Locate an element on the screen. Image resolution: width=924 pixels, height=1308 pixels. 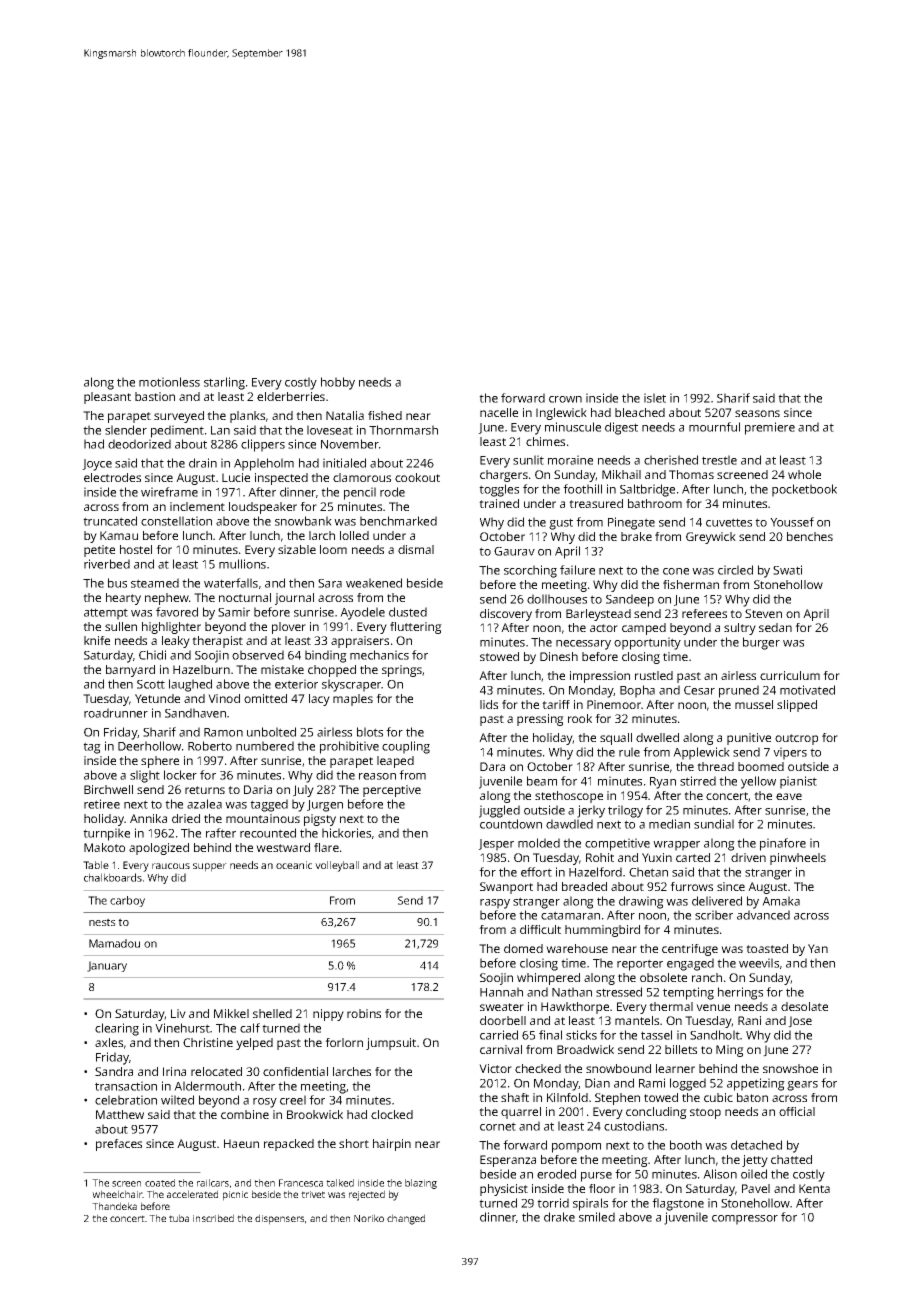
dismal is located at coordinates (416, 549).
